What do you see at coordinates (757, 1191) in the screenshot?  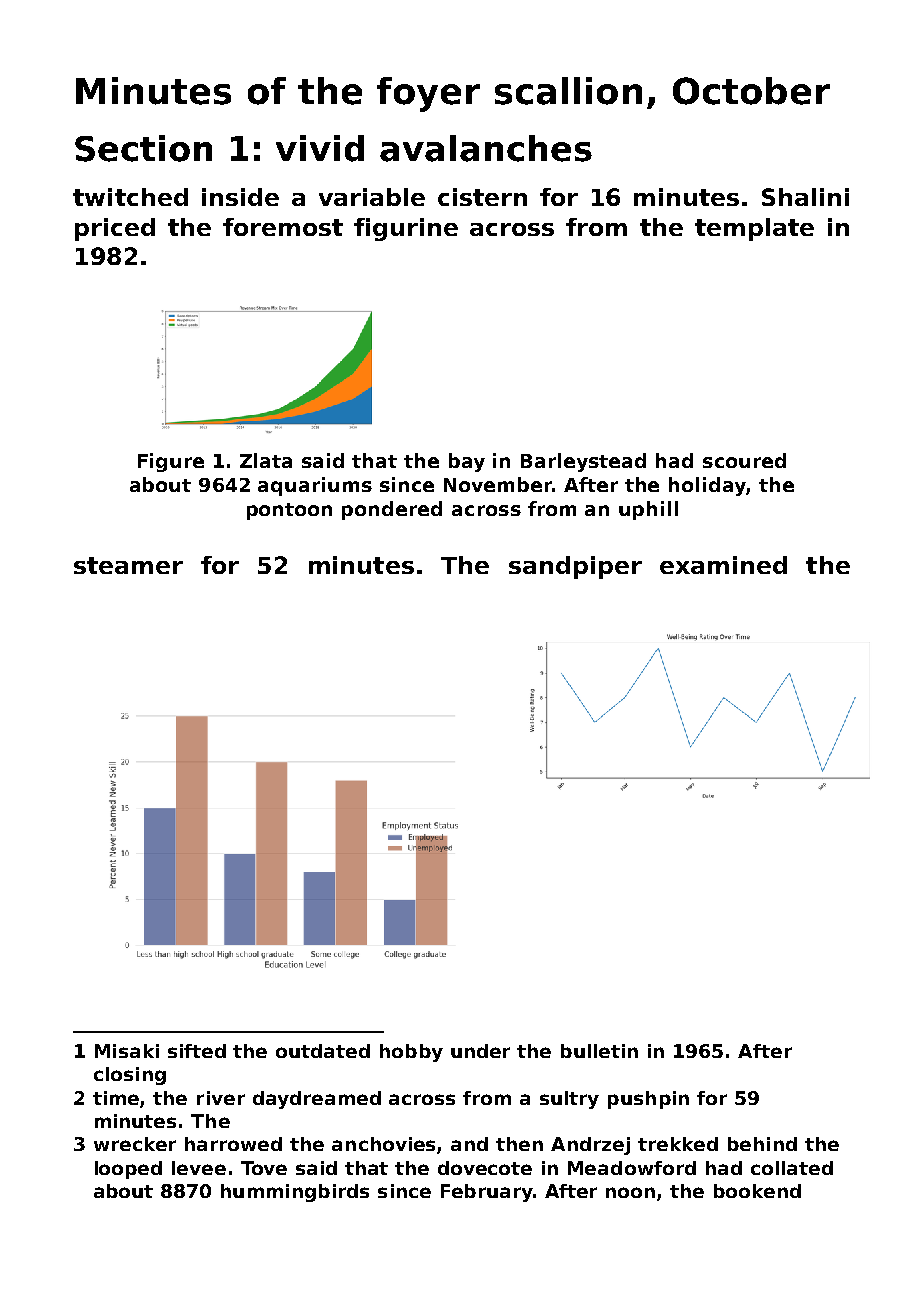 I see `bookend` at bounding box center [757, 1191].
